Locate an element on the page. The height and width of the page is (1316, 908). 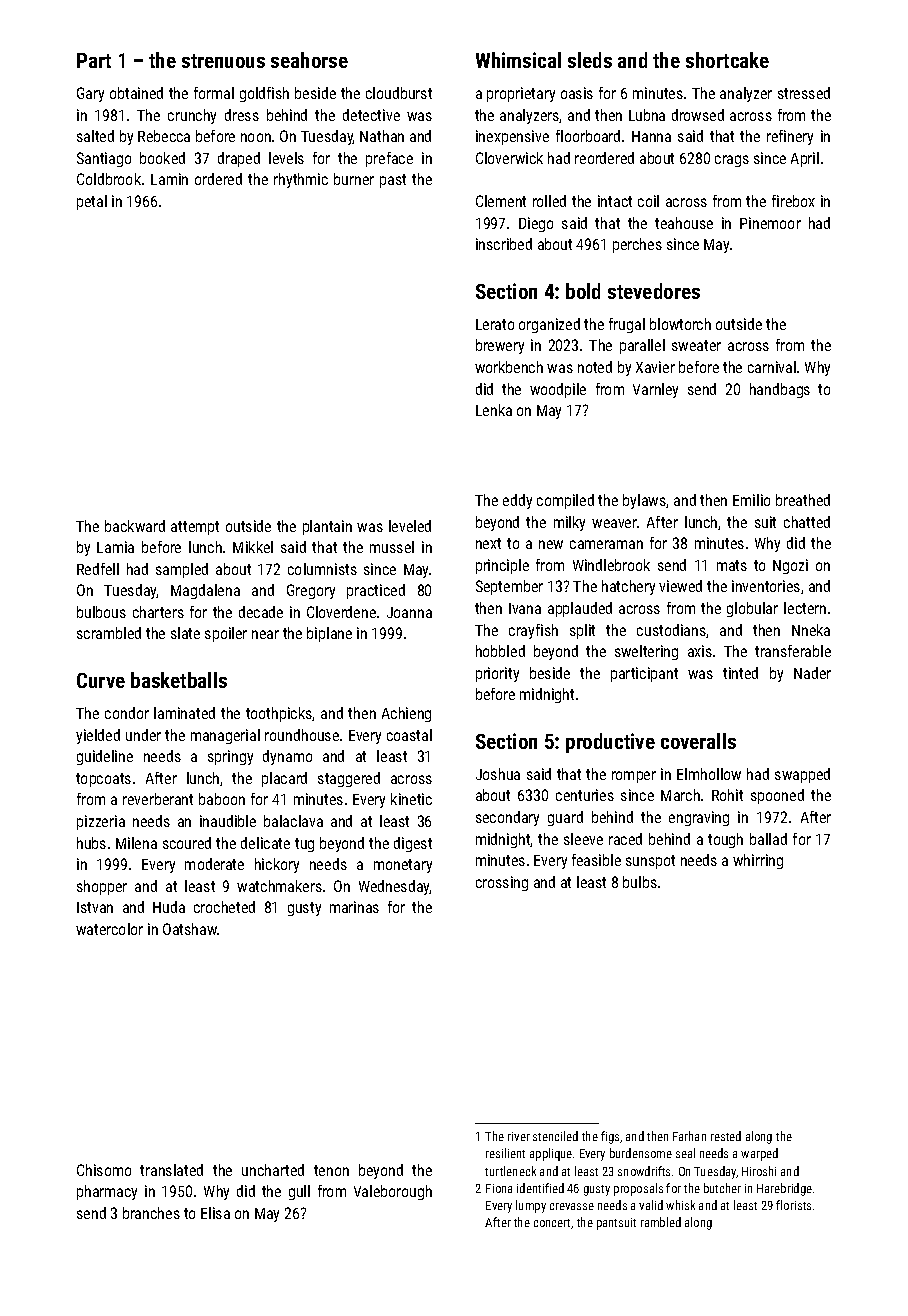
Joanna is located at coordinates (409, 612).
